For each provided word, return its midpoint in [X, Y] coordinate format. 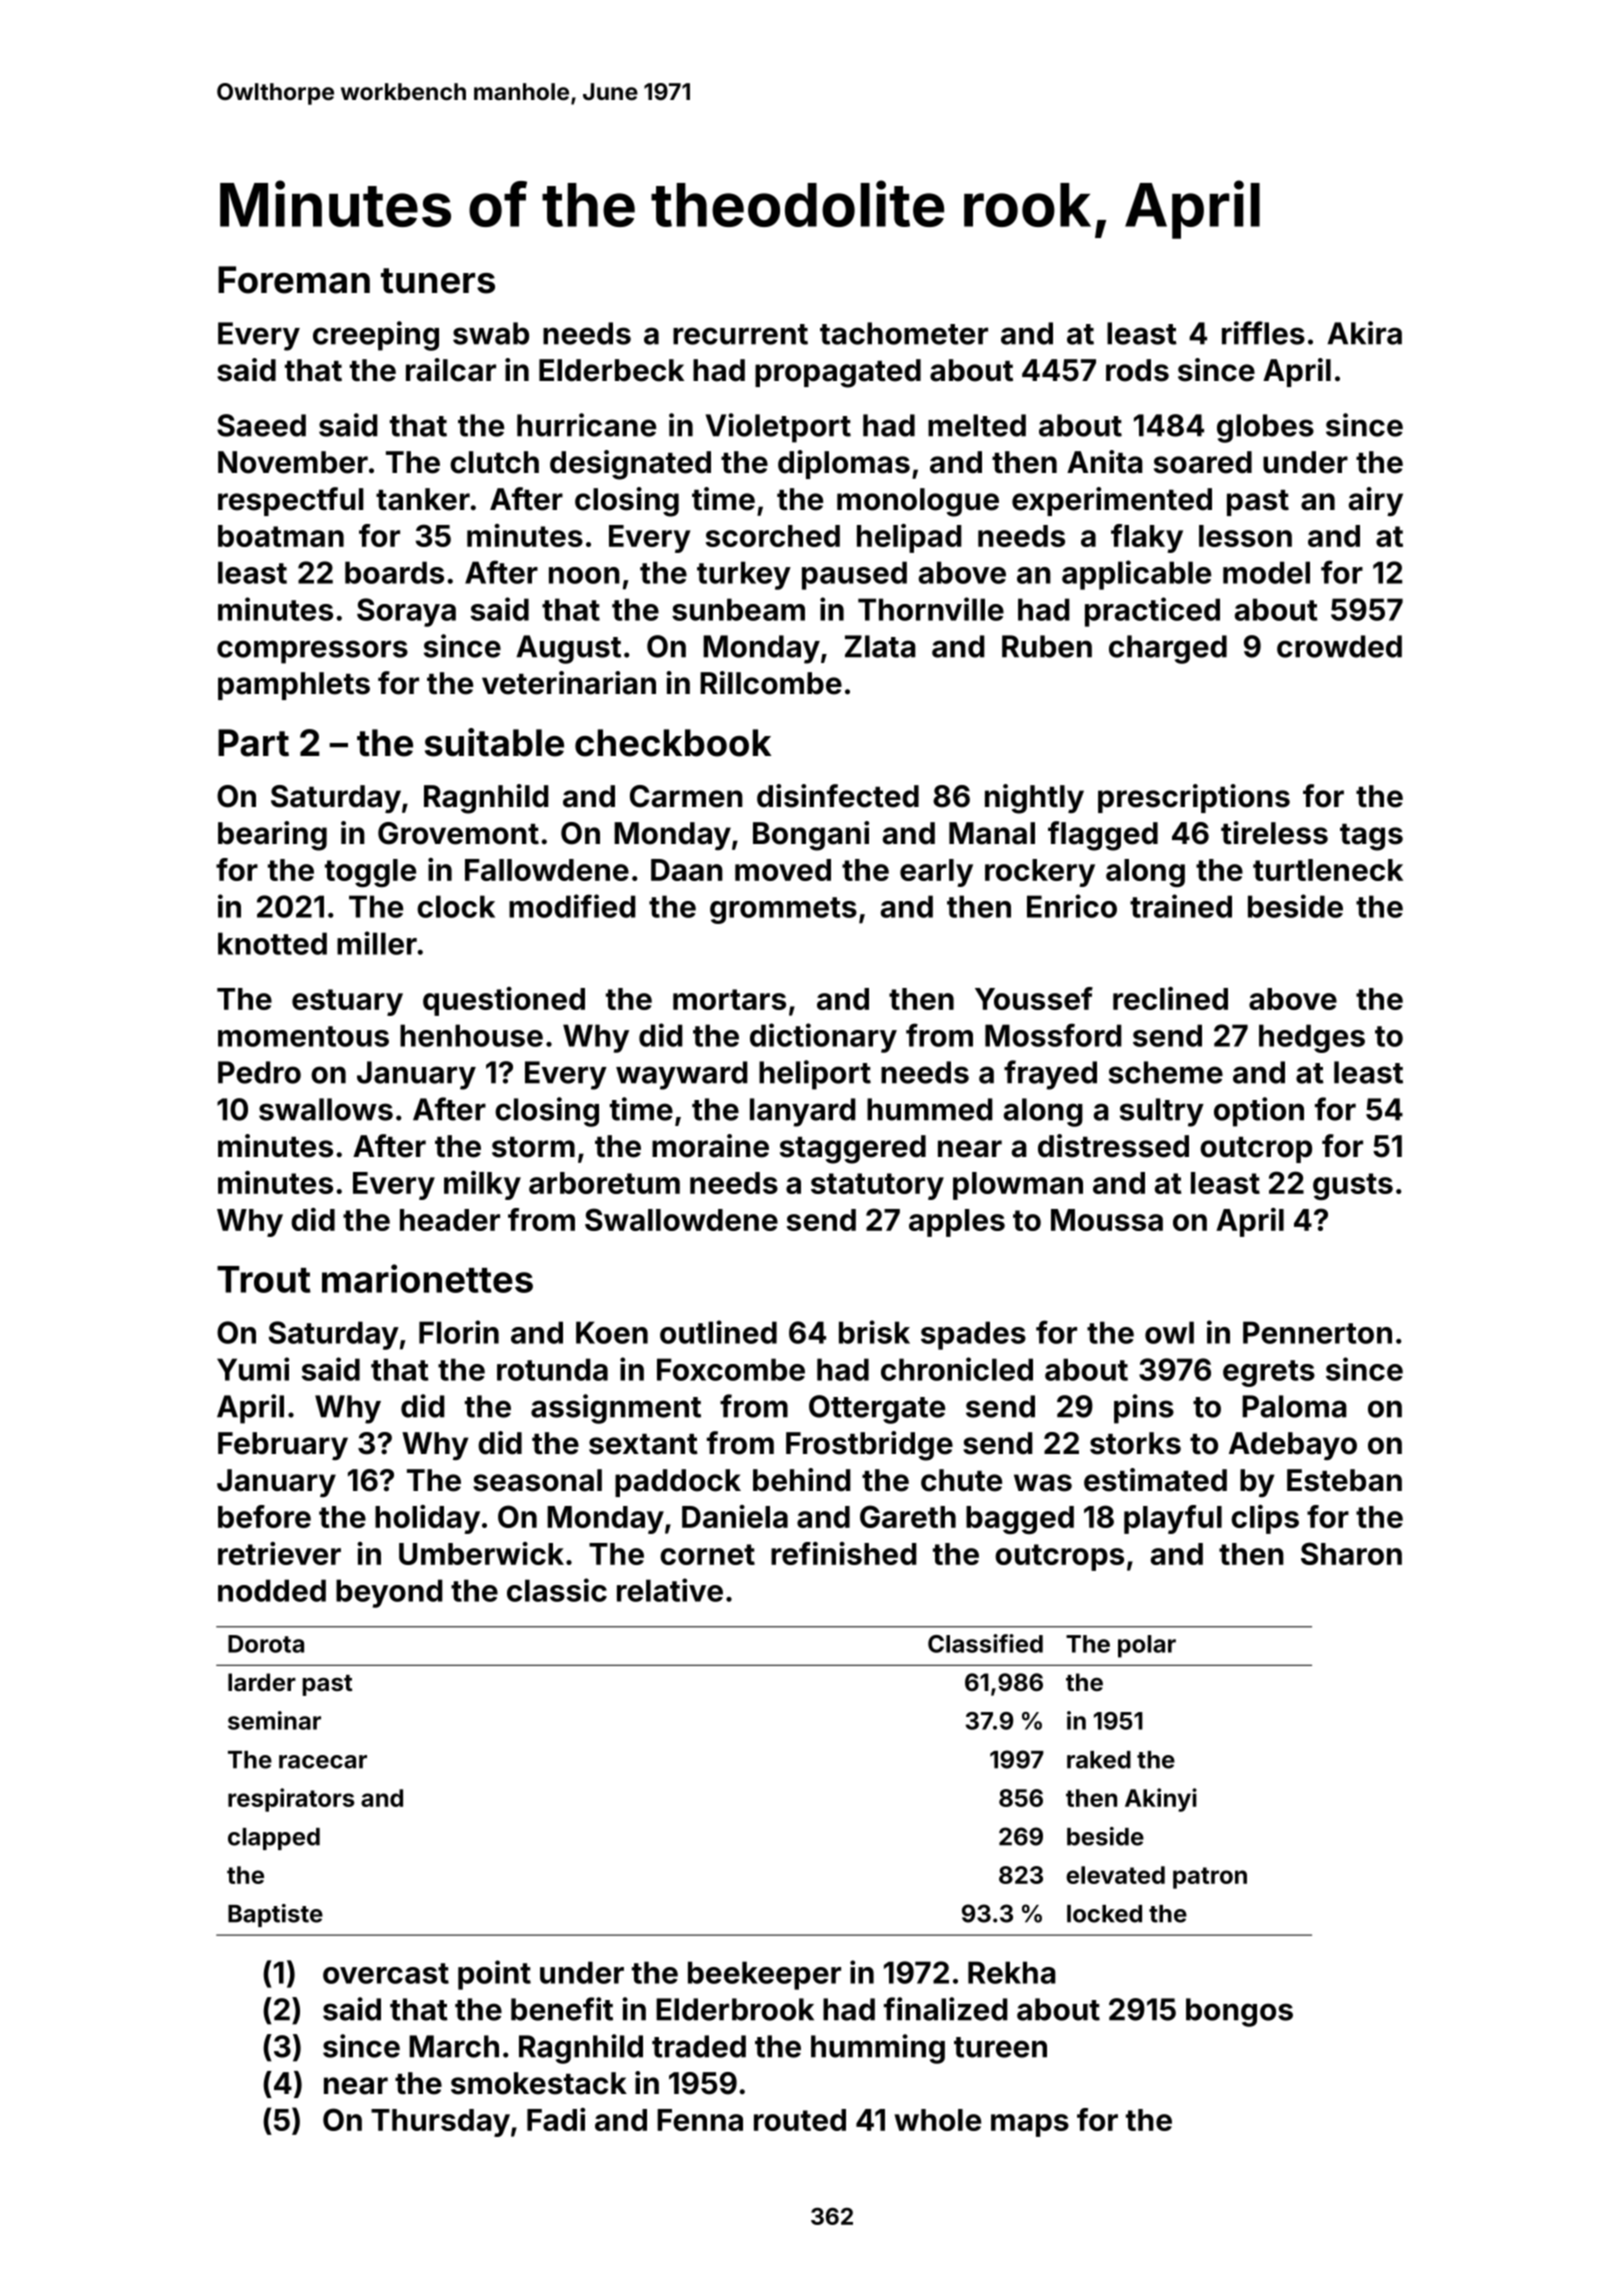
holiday [427, 1519]
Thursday [440, 2123]
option [1259, 1112]
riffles [1263, 333]
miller [377, 943]
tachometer [904, 333]
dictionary [823, 1038]
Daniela [735, 1516]
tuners [438, 281]
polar [1147, 1646]
